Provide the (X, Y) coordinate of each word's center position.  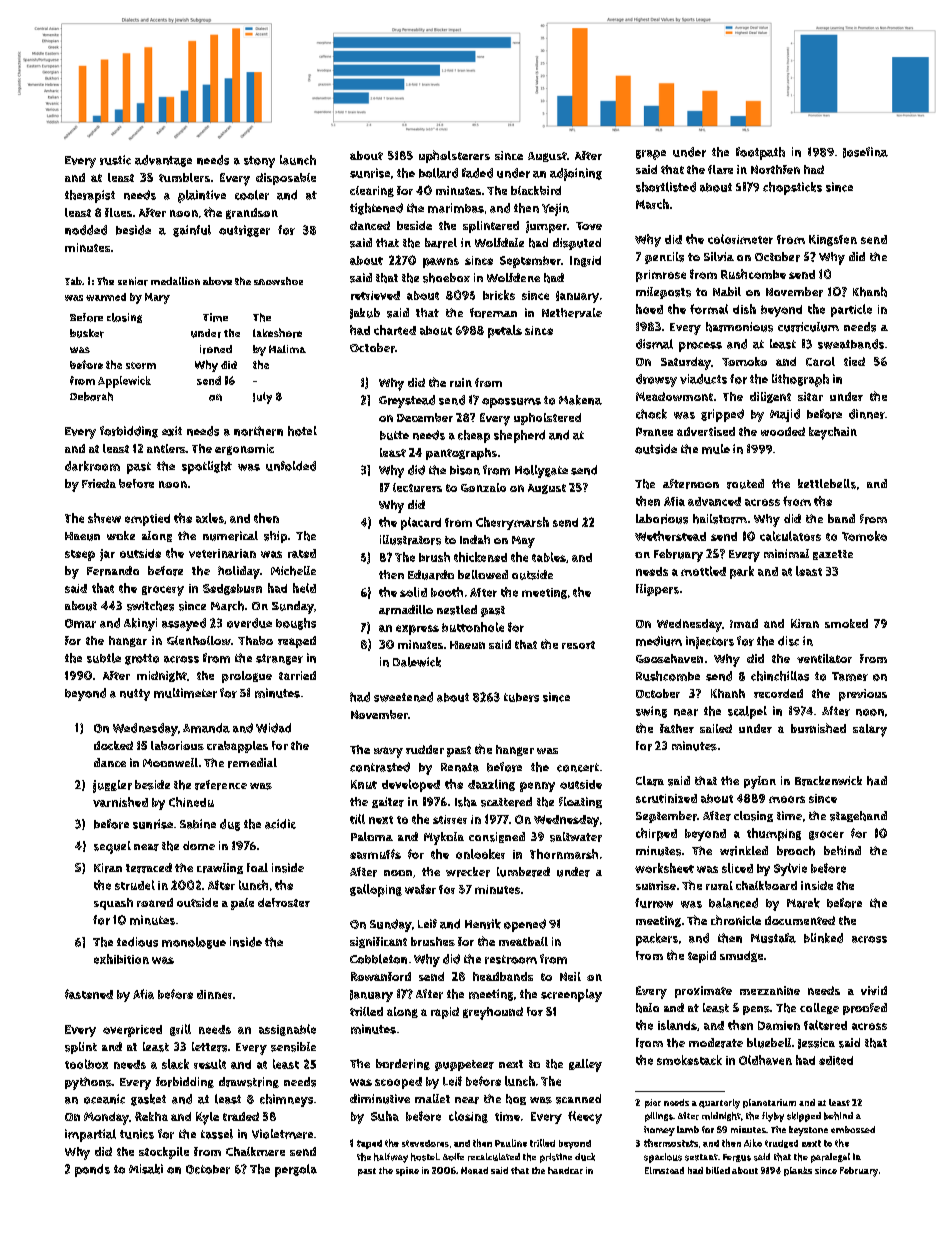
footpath (760, 153)
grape (651, 155)
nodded (86, 230)
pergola (296, 1170)
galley (585, 1065)
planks (798, 1171)
